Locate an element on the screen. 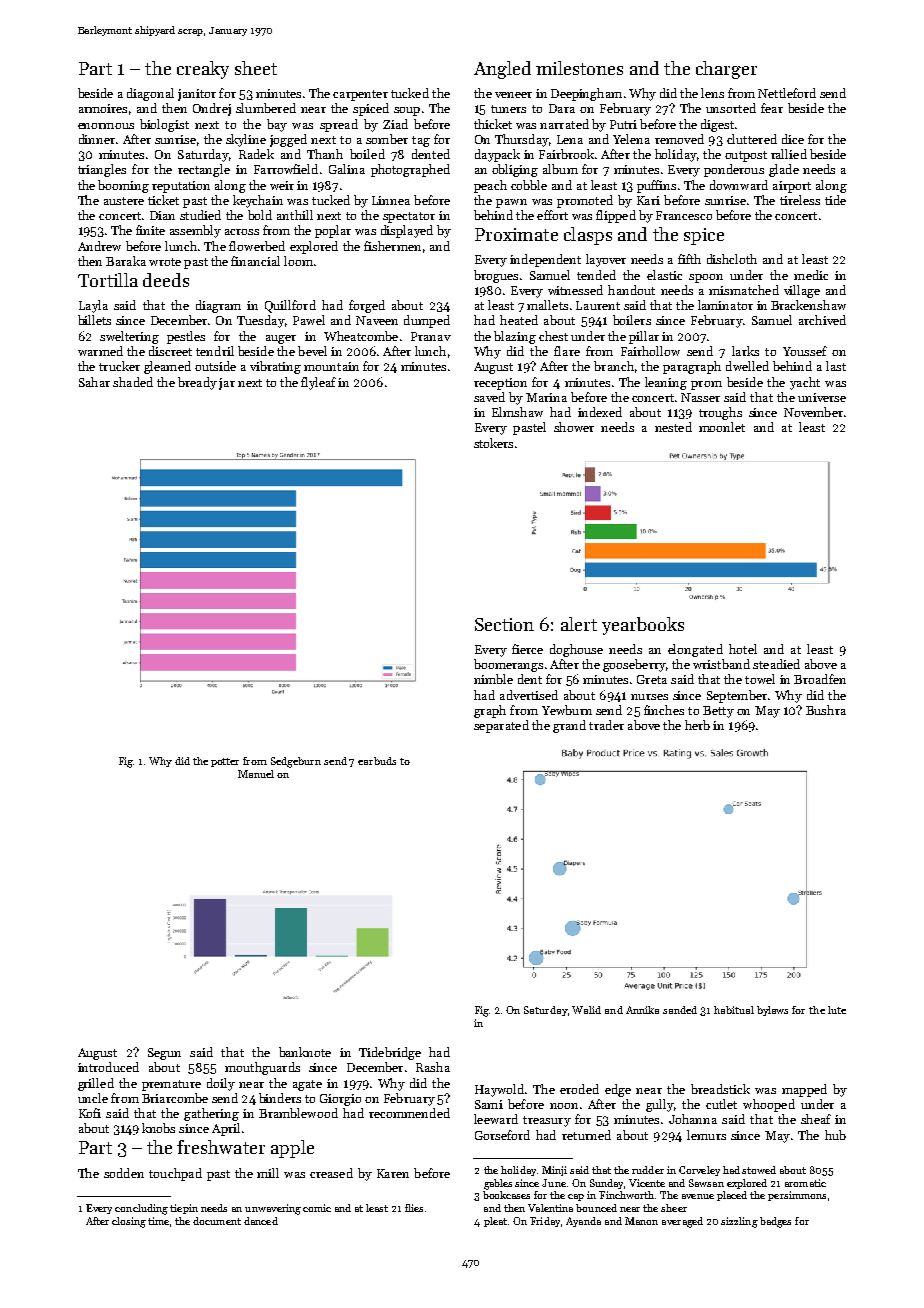 The height and width of the screenshot is (1308, 924). stokers is located at coordinates (493, 443).
